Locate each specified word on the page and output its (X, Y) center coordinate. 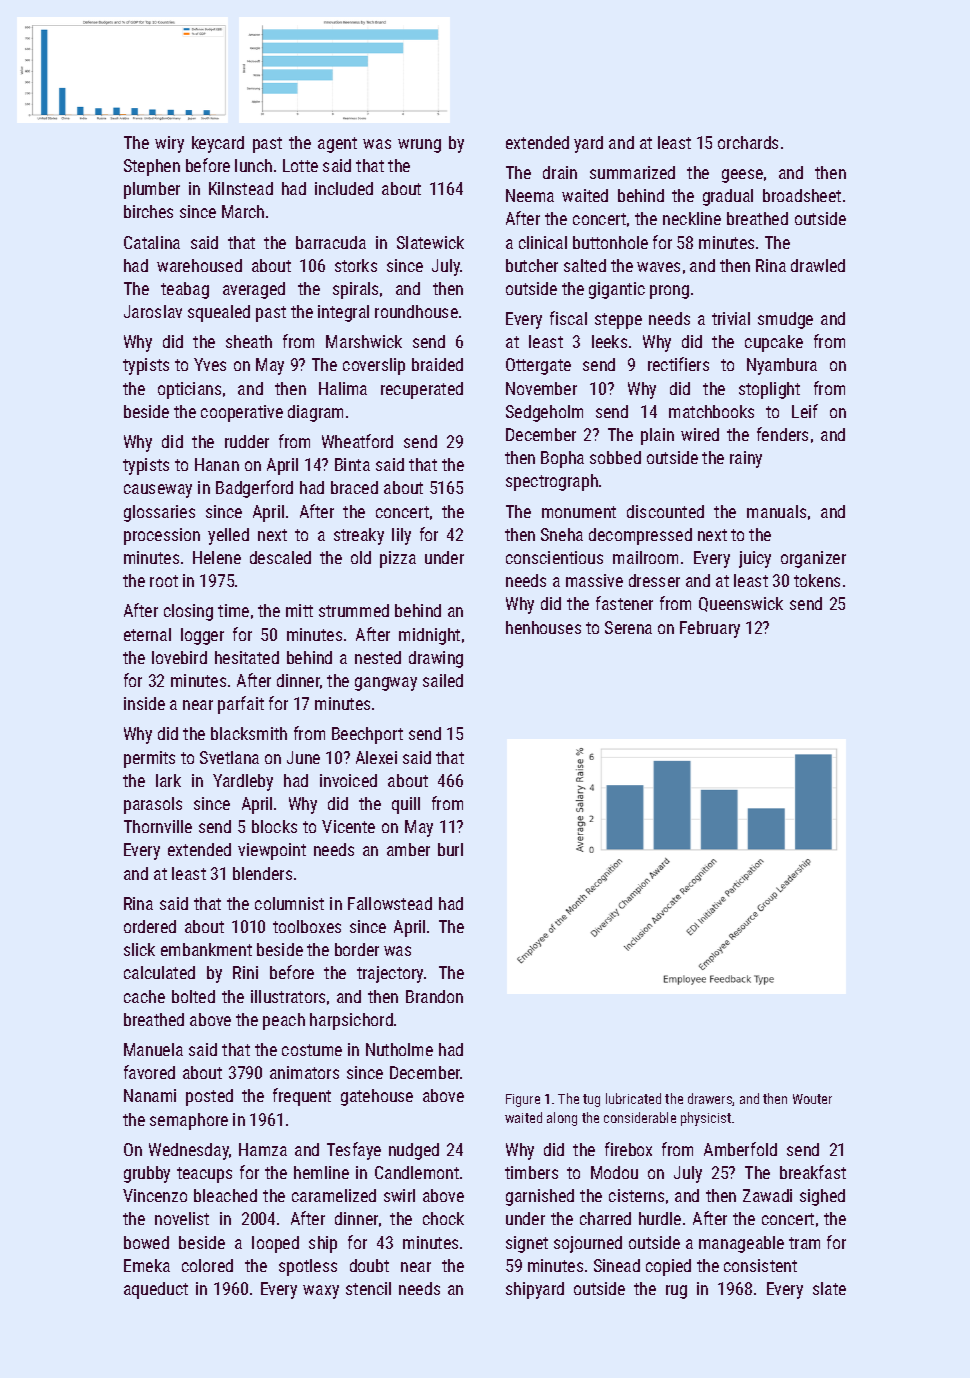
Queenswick (741, 604)
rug (676, 1292)
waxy (321, 1292)
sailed (443, 680)
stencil (368, 1288)
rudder (247, 441)
